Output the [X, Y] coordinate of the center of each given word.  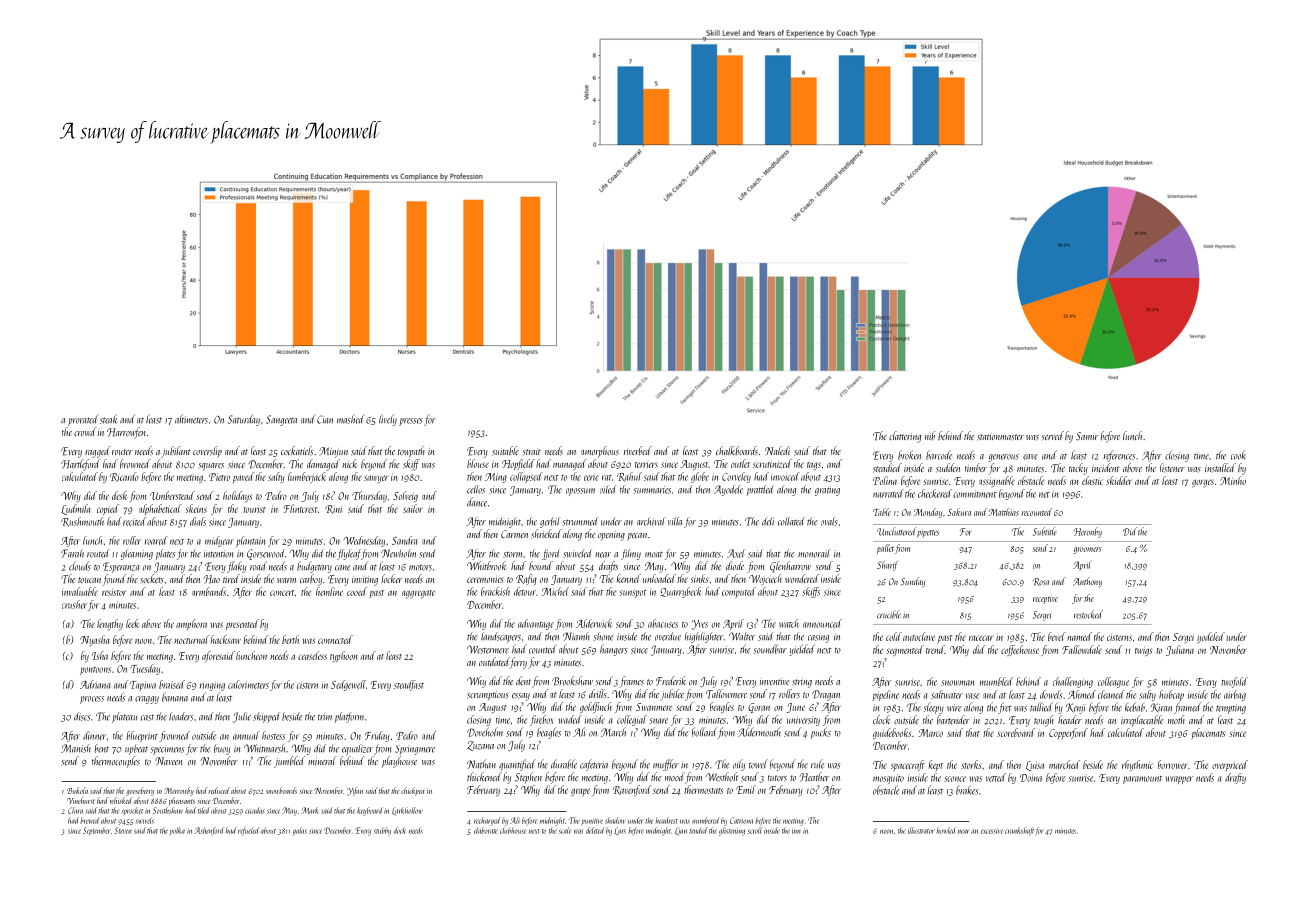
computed [739, 592]
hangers [614, 650]
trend [935, 649]
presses [411, 422]
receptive [1045, 599]
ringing [212, 686]
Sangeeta [281, 420]
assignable [997, 481]
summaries [652, 490]
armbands [209, 591]
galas [300, 831]
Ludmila [76, 509]
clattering [905, 437]
